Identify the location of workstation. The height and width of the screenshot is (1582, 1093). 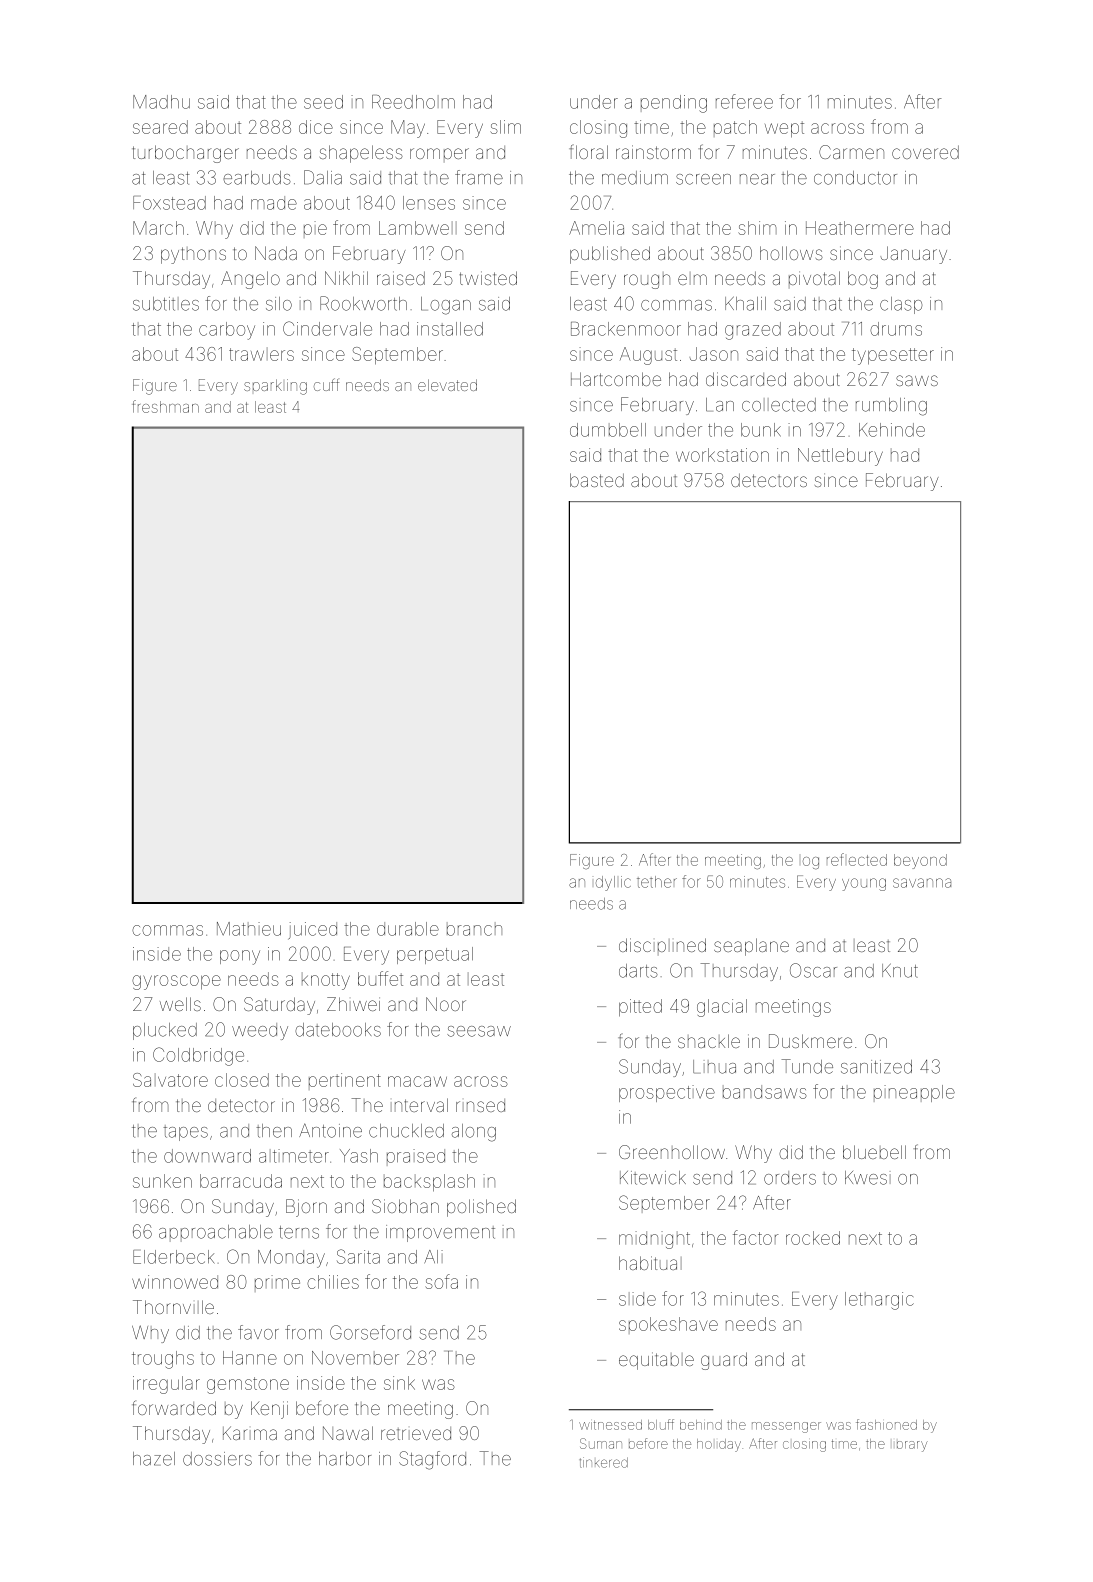
(722, 455).
